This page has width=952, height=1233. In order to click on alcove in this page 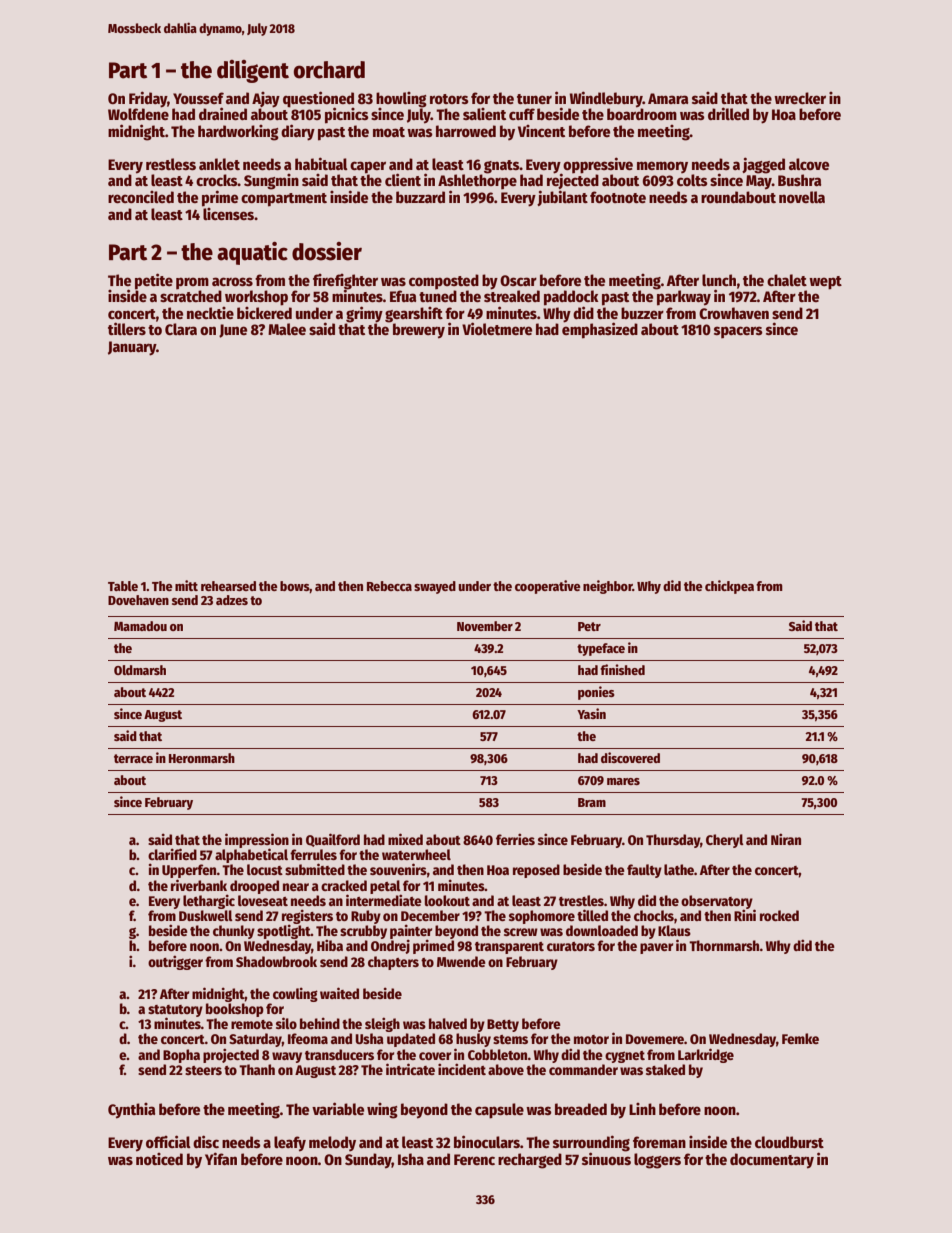, I will do `click(809, 164)`.
